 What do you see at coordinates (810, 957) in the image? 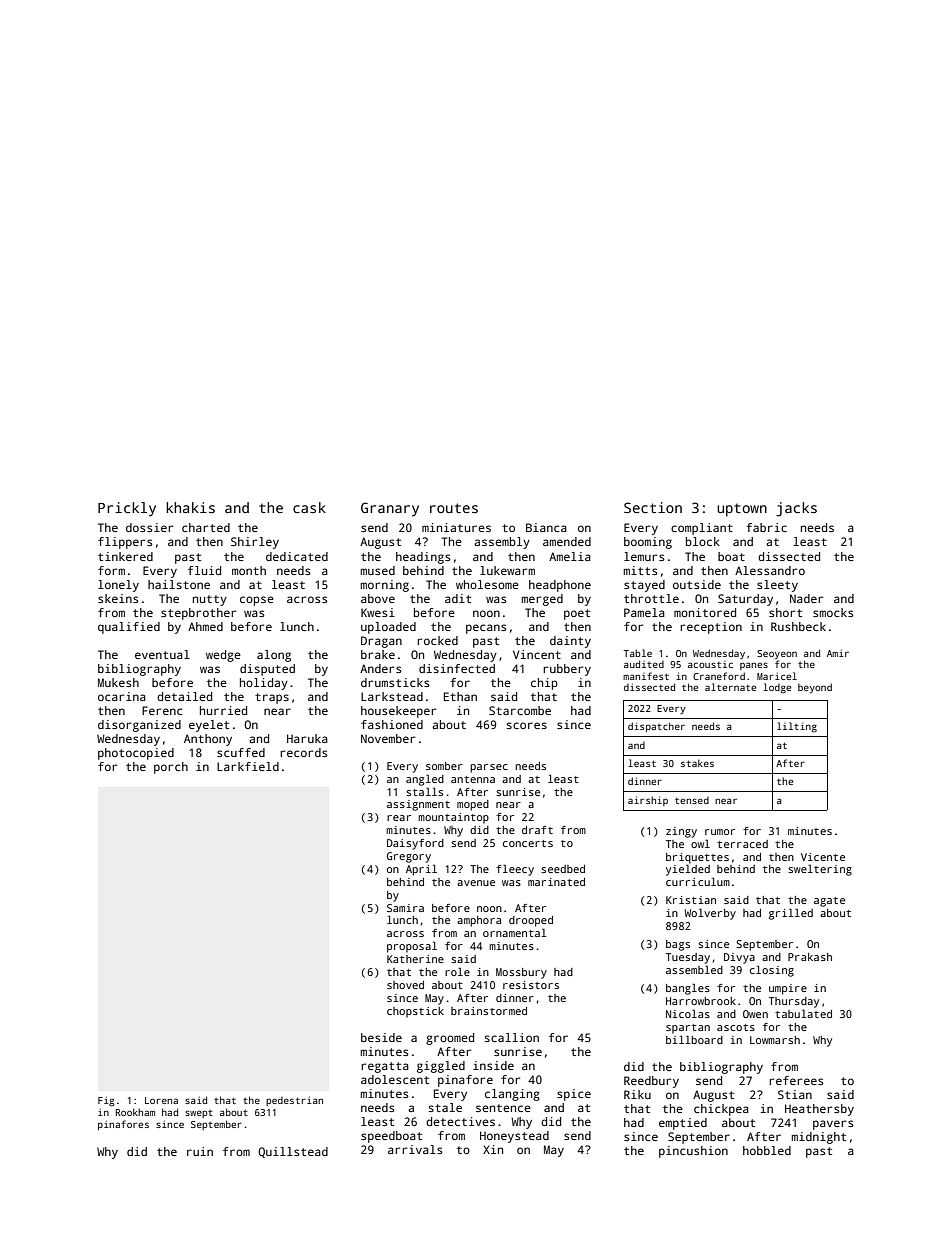
I see `Prakash` at bounding box center [810, 957].
